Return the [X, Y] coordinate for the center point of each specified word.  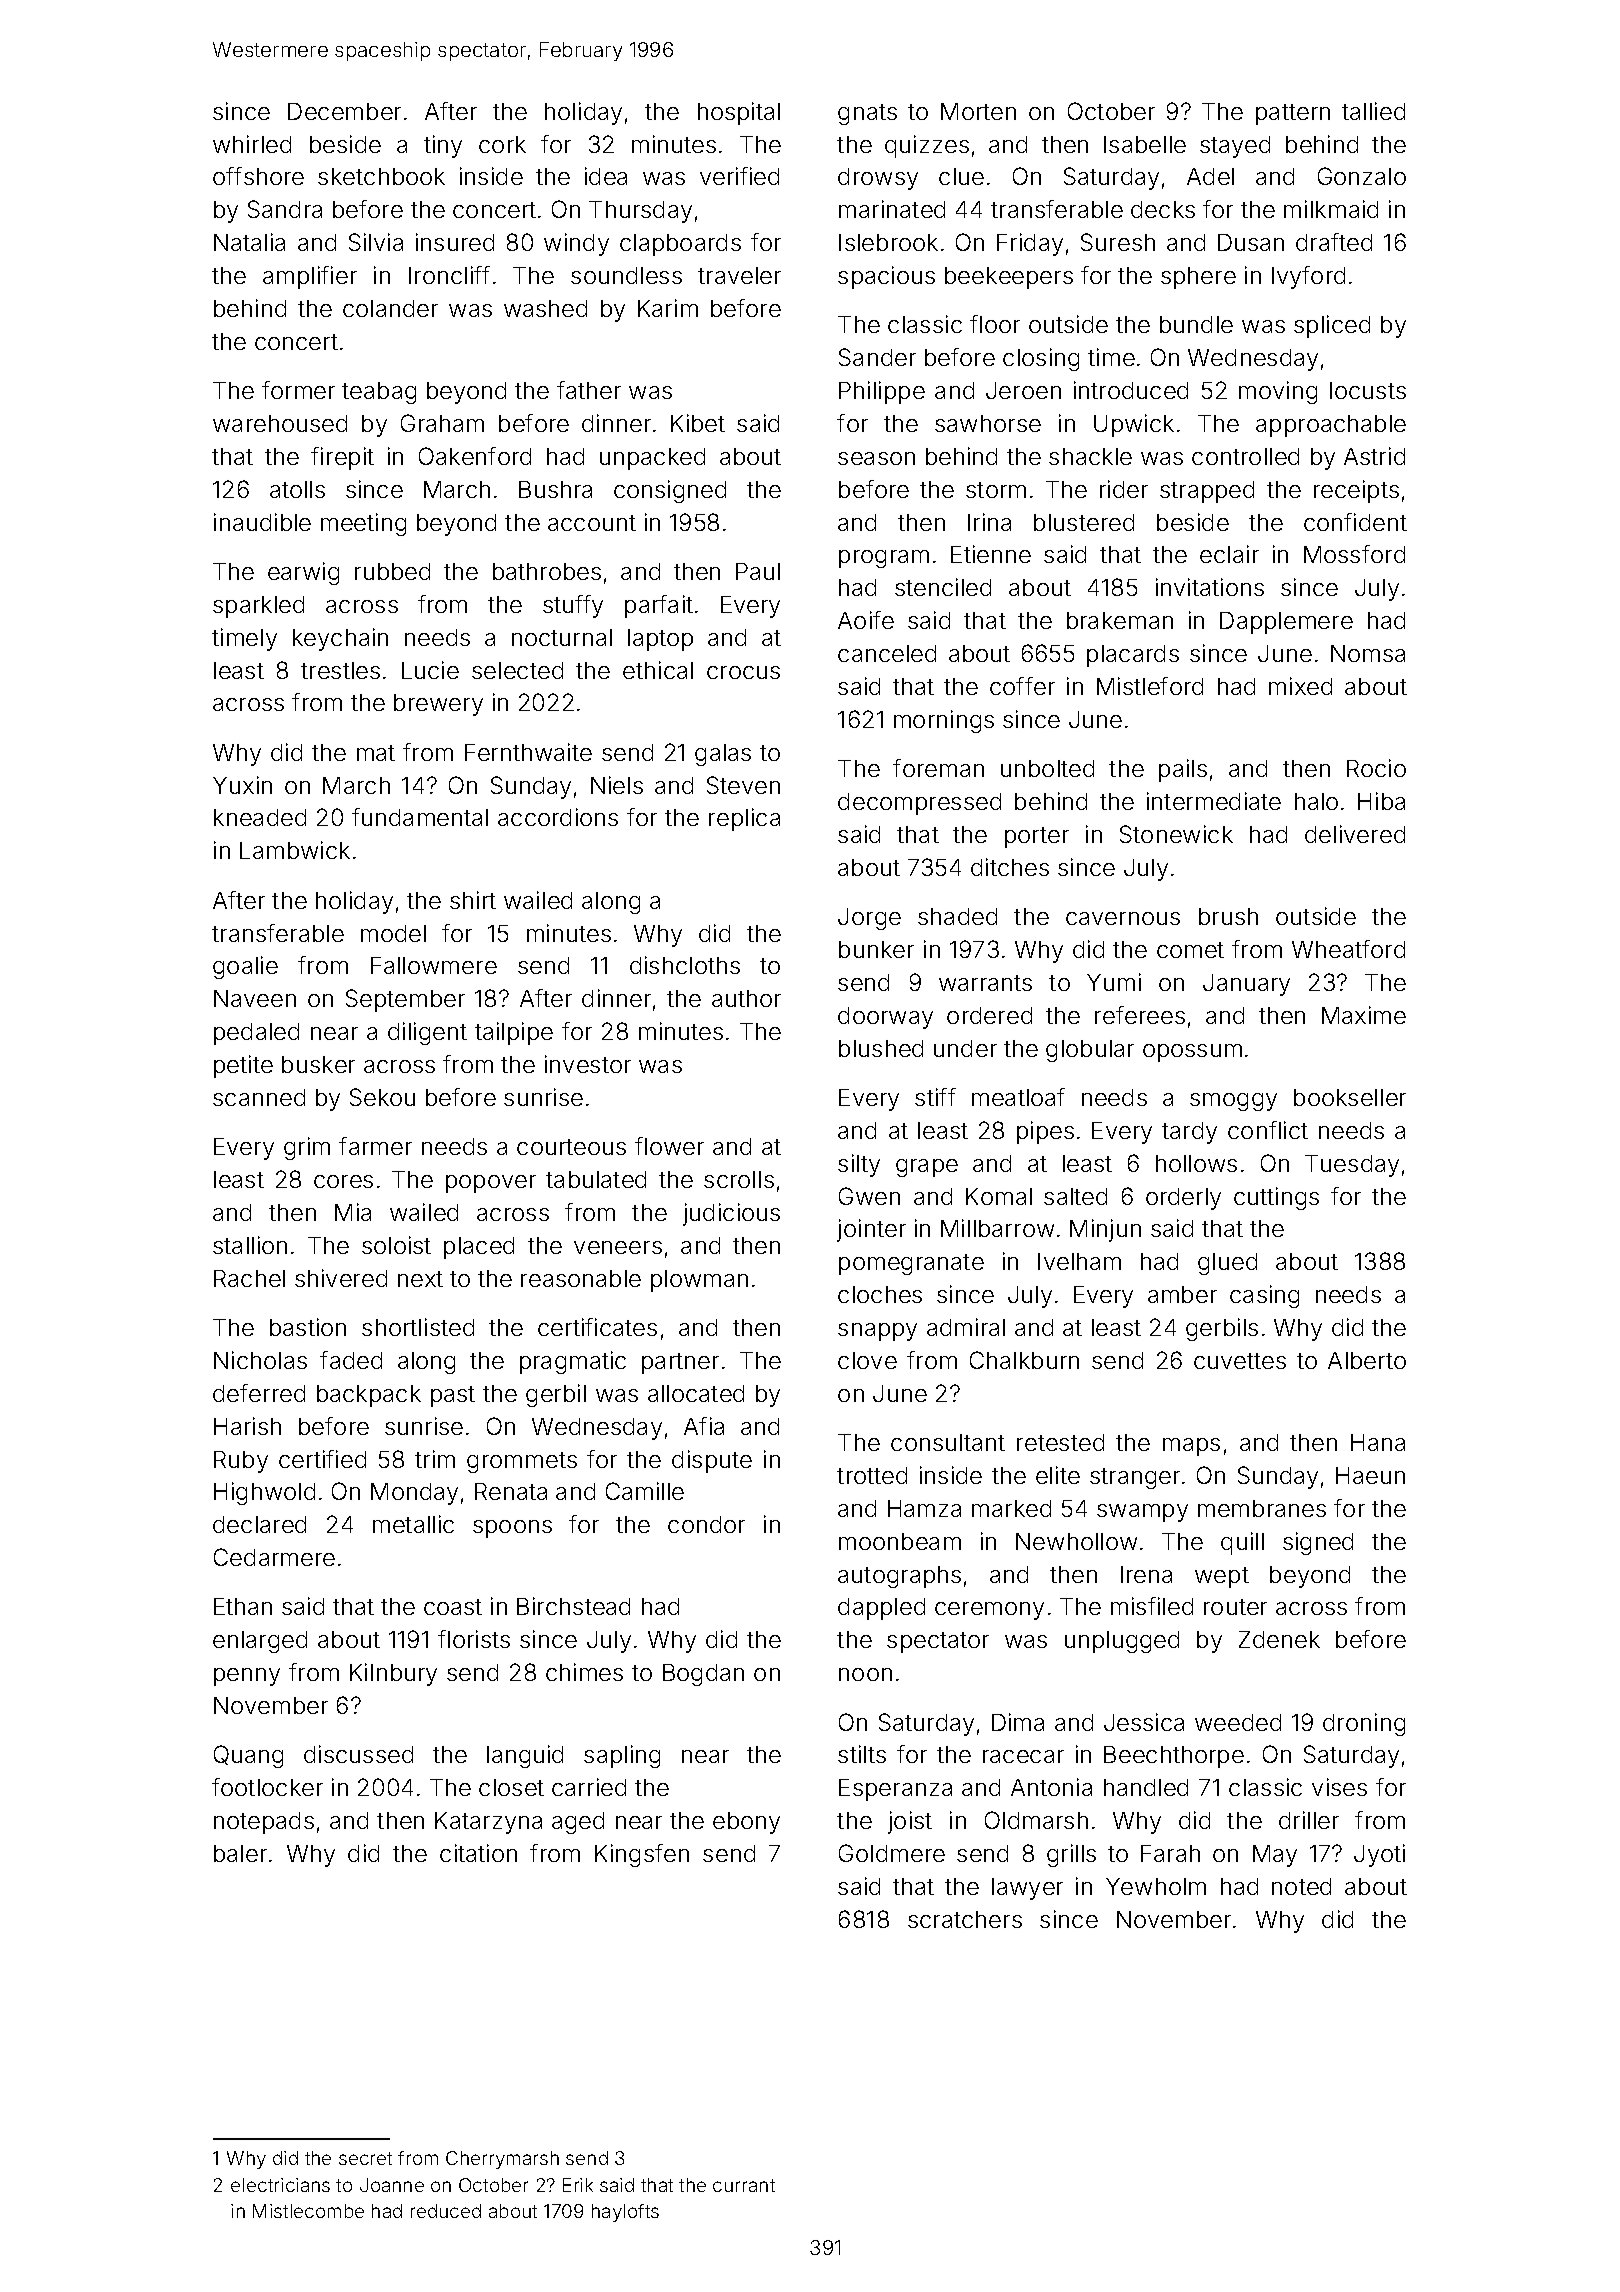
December [344, 111]
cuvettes [1240, 1361]
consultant [948, 1442]
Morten [978, 111]
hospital [739, 113]
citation [478, 1853]
